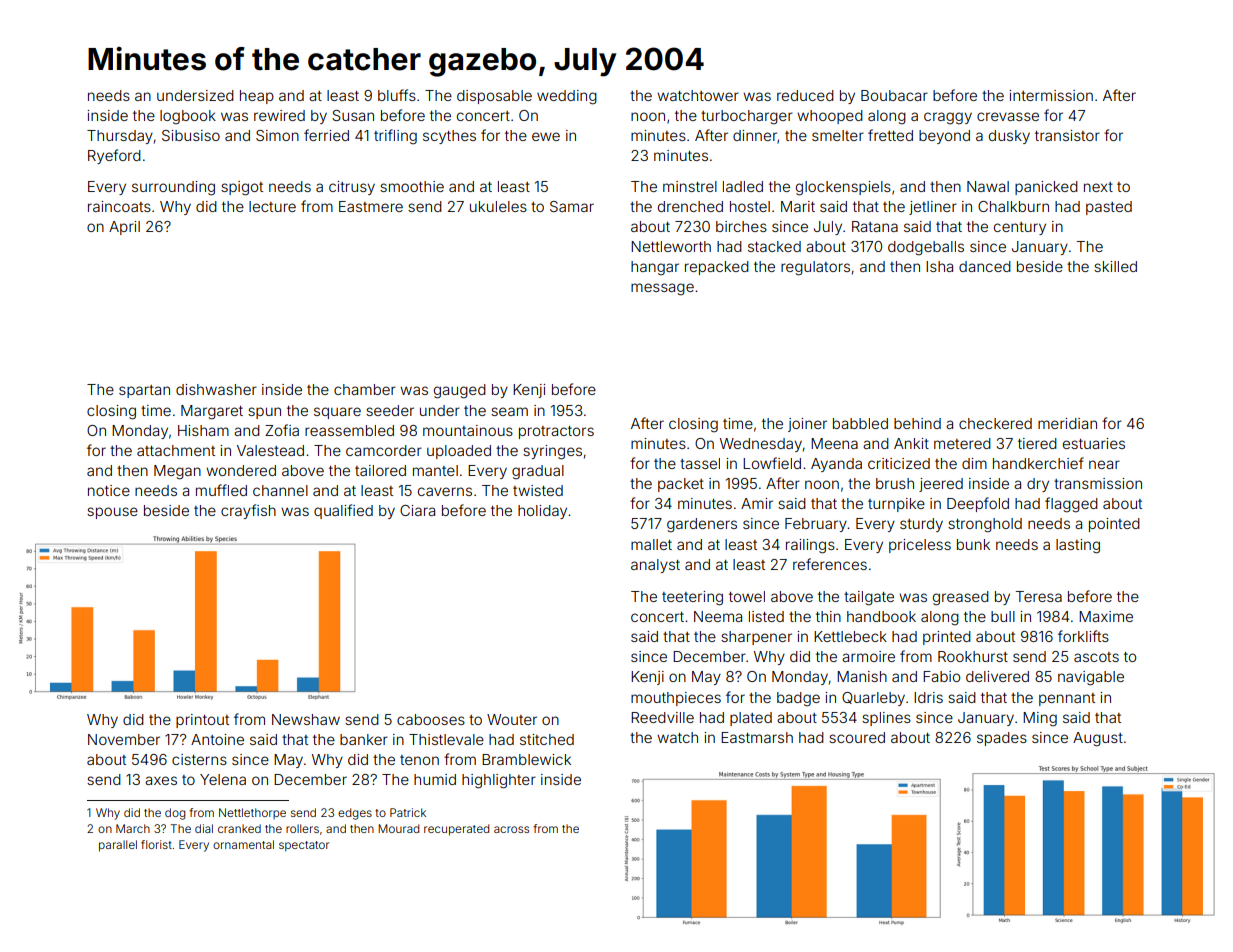 This screenshot has width=1233, height=952. What do you see at coordinates (223, 779) in the screenshot?
I see `Yelena` at bounding box center [223, 779].
